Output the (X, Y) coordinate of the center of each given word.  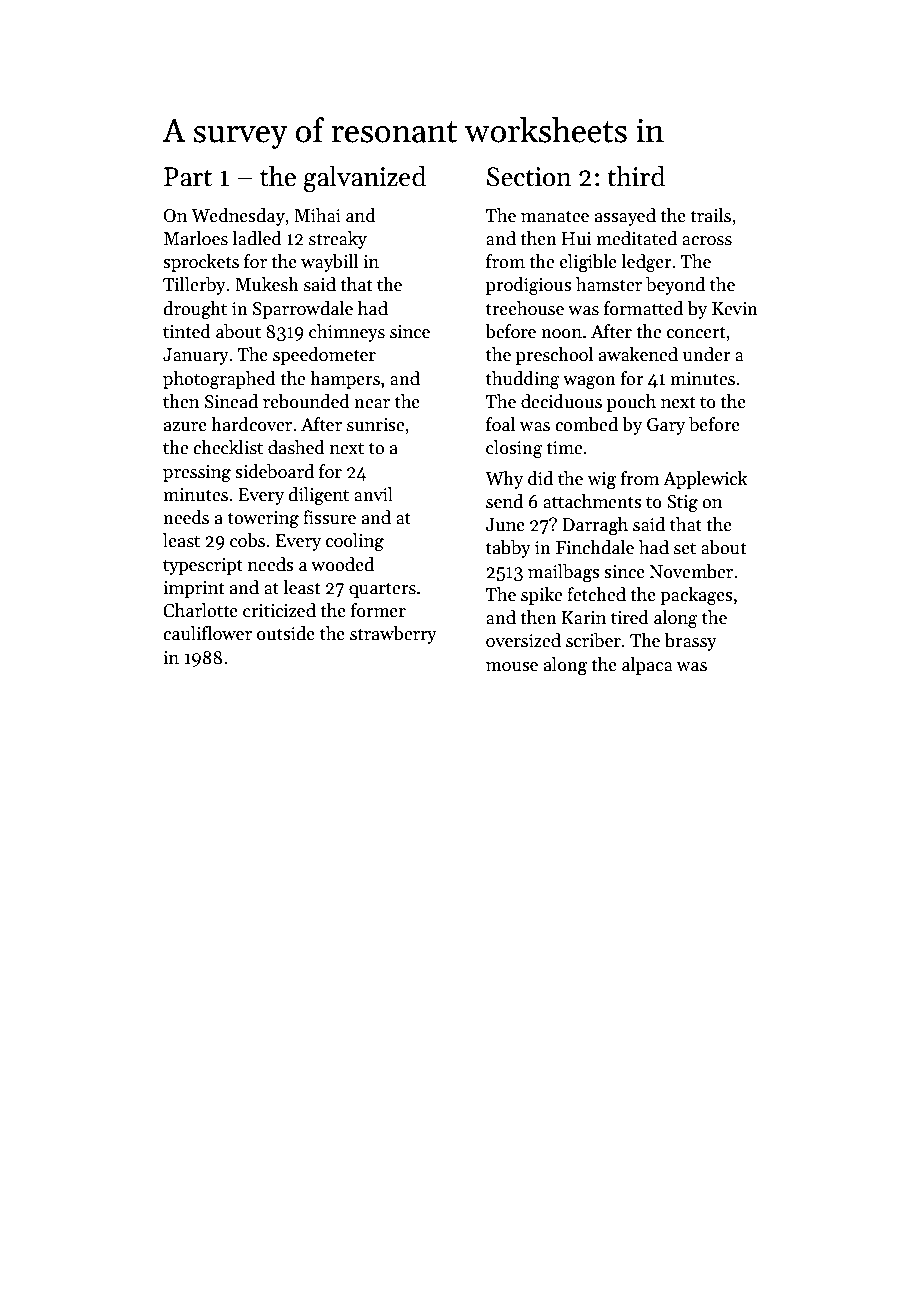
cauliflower (207, 633)
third (636, 176)
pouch (631, 403)
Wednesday (238, 217)
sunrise (375, 425)
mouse (512, 667)
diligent (318, 496)
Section (529, 177)
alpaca (647, 666)
